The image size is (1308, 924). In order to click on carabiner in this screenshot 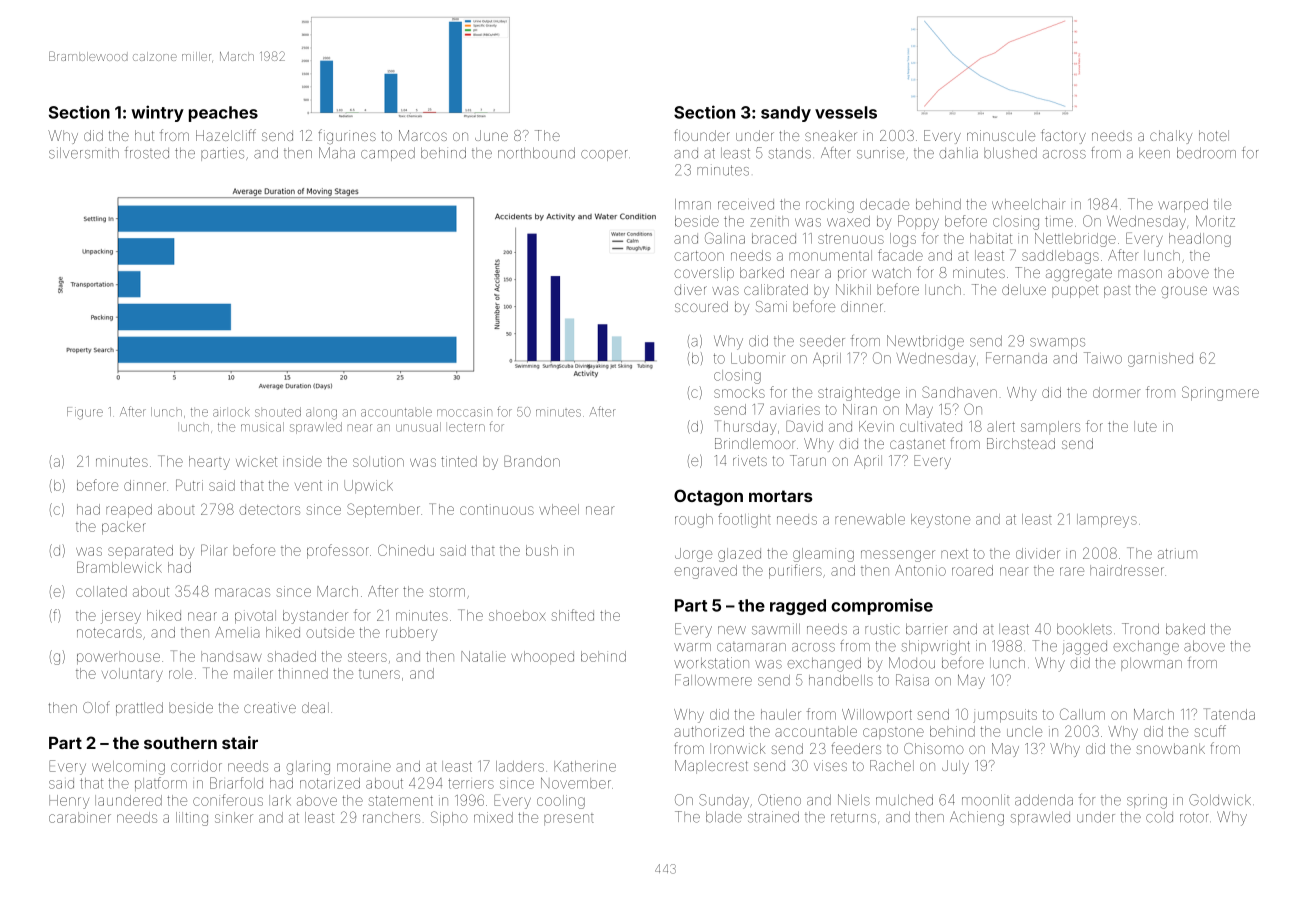, I will do `click(80, 817)`.
